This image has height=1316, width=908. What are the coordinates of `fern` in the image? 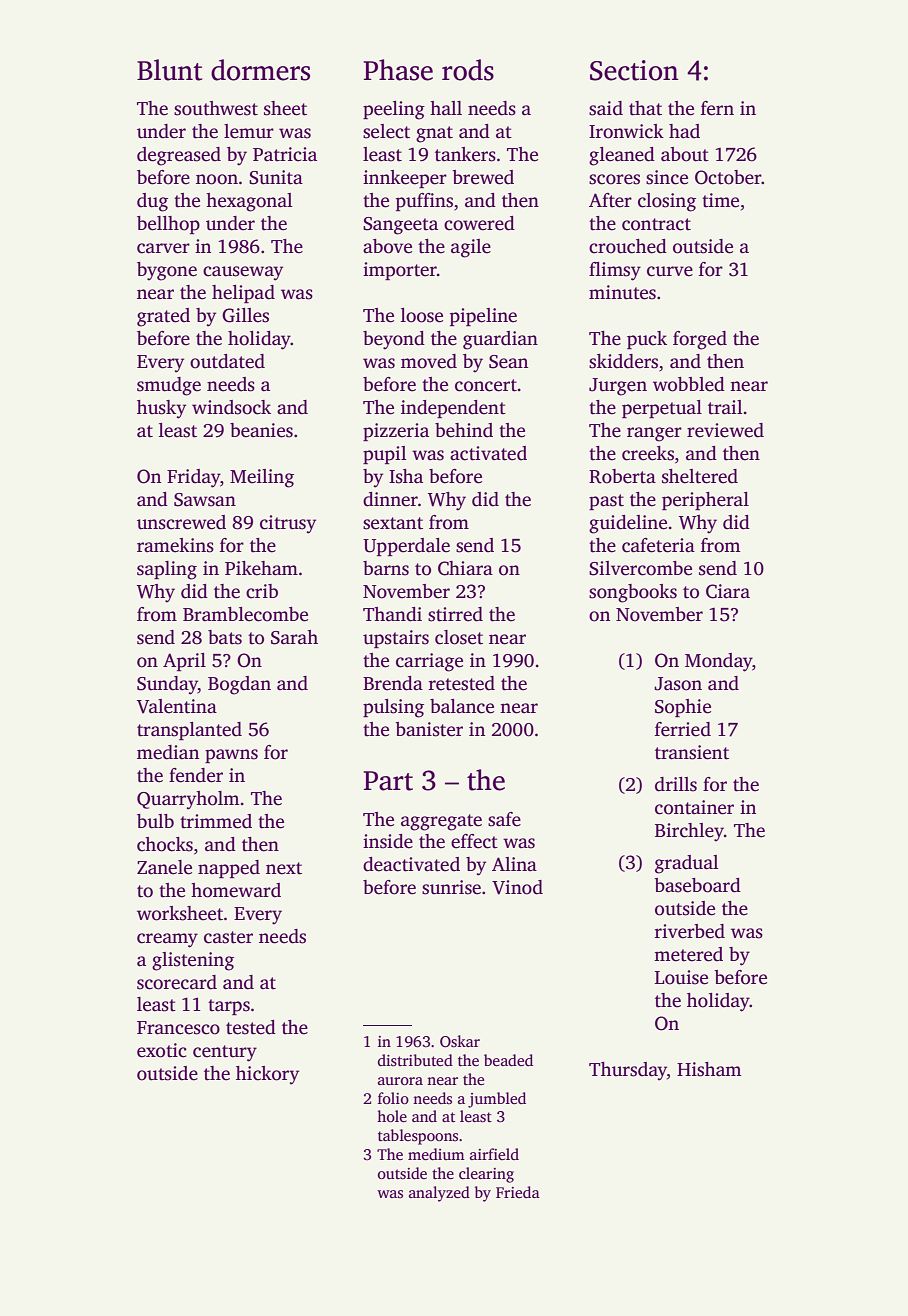 It's located at (717, 108).
